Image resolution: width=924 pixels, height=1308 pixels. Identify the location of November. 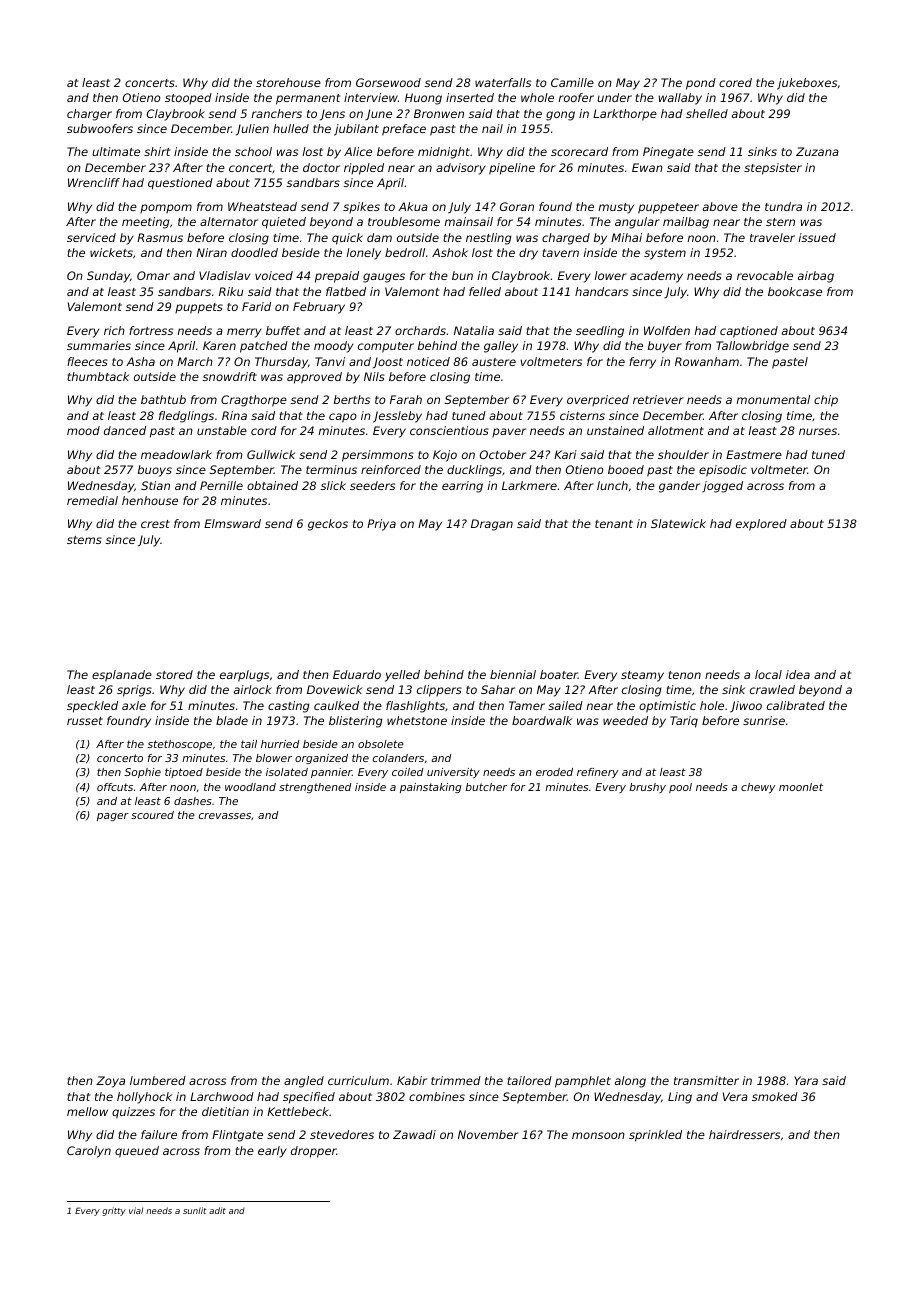
(488, 1134).
